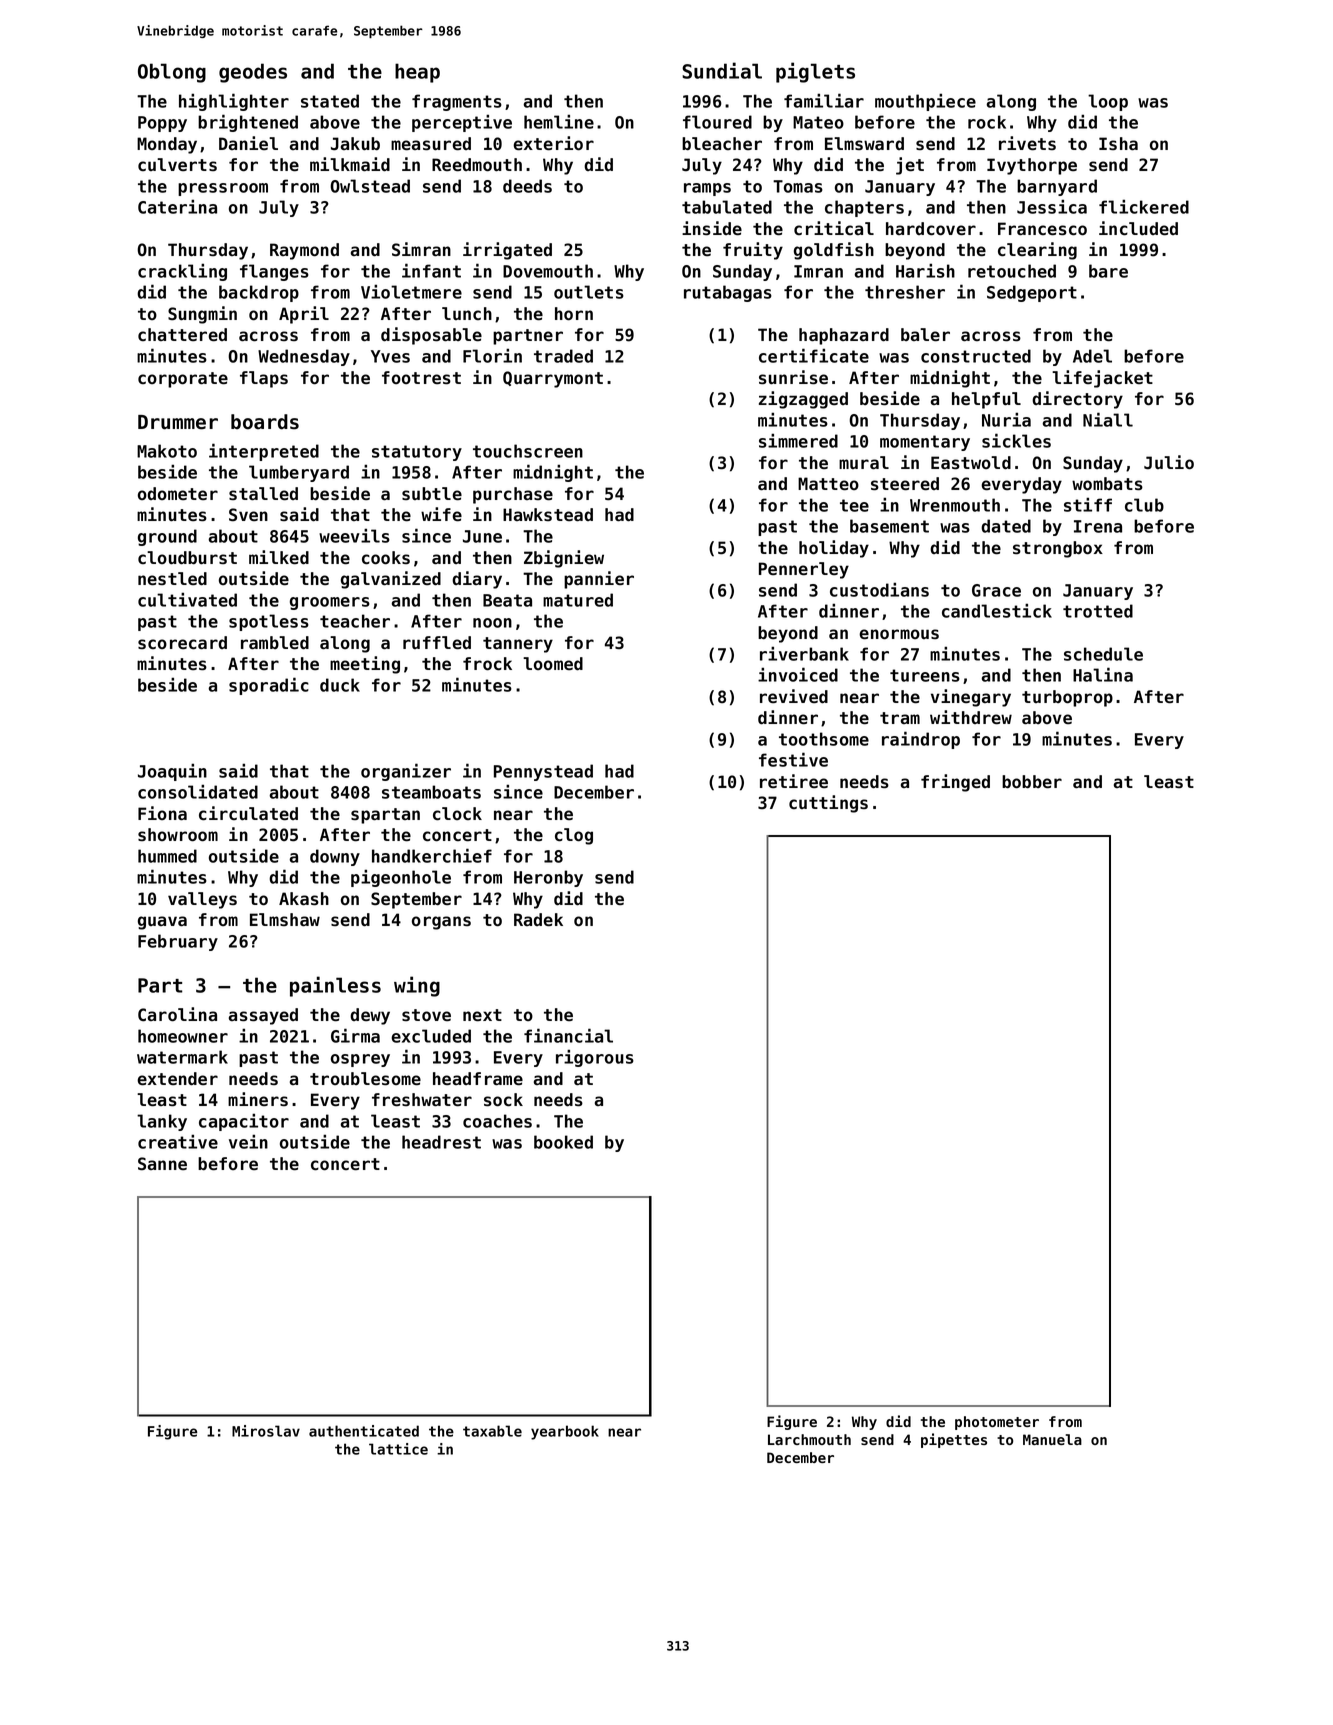  What do you see at coordinates (1092, 356) in the screenshot?
I see `Adel` at bounding box center [1092, 356].
